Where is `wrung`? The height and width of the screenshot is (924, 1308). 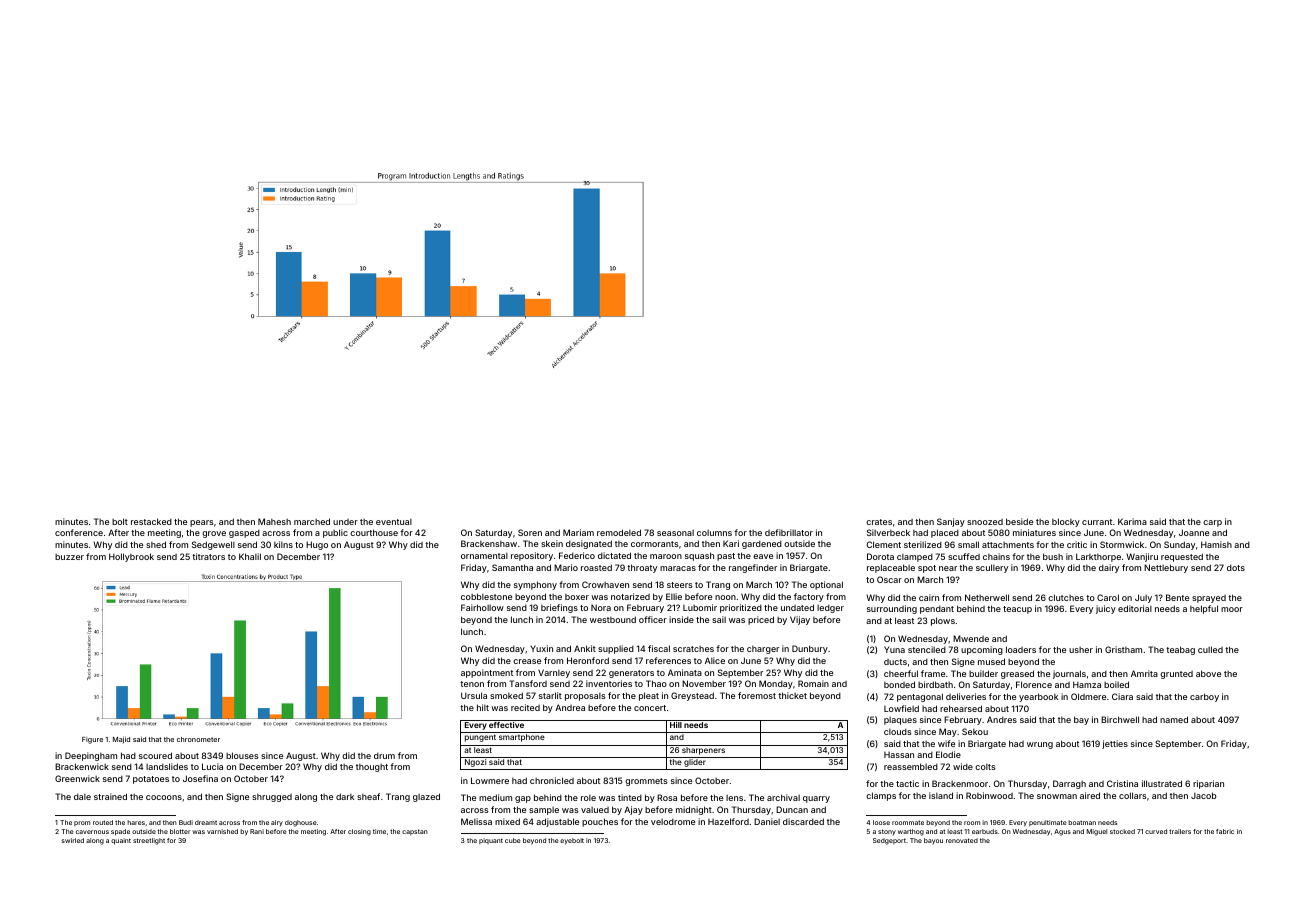
wrung is located at coordinates (1040, 745).
